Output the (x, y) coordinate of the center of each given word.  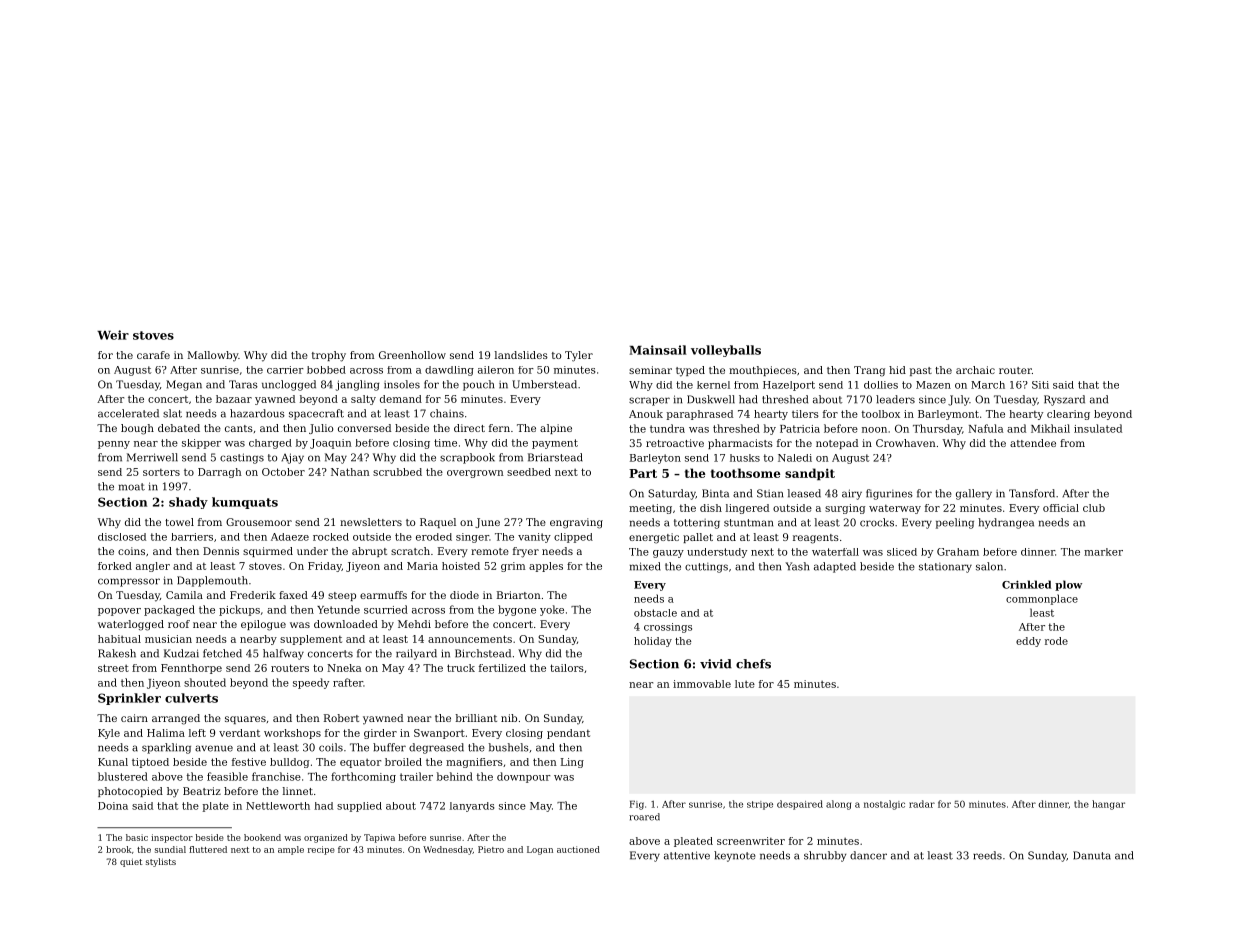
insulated (1098, 428)
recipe (321, 850)
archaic (975, 370)
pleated (693, 842)
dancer (868, 855)
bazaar (234, 399)
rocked (331, 537)
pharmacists (740, 444)
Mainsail (658, 350)
